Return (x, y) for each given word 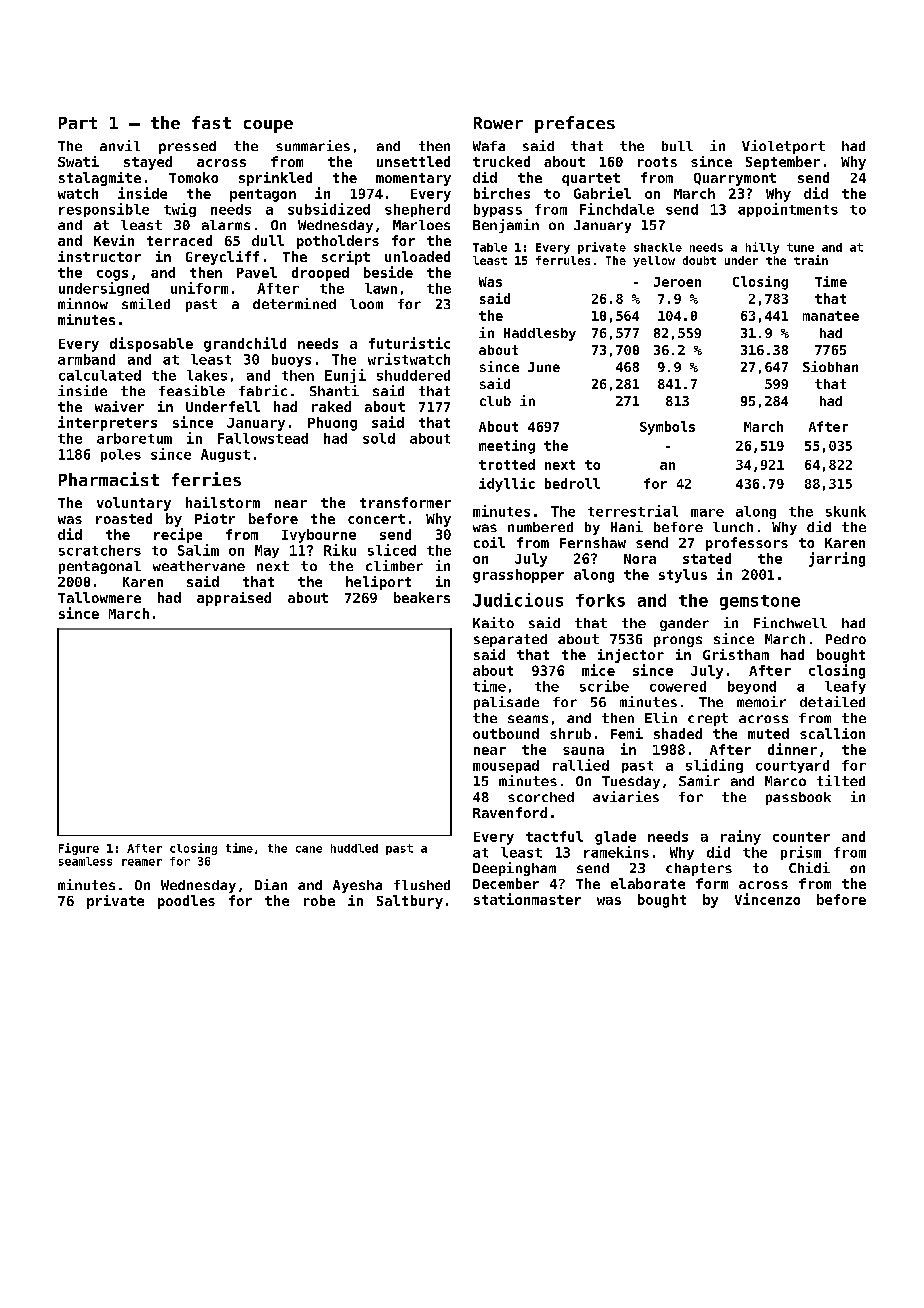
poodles (186, 902)
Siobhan (830, 366)
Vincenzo (767, 899)
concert (376, 519)
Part (78, 123)
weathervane (199, 566)
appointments (788, 210)
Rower (498, 123)
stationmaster (527, 899)
